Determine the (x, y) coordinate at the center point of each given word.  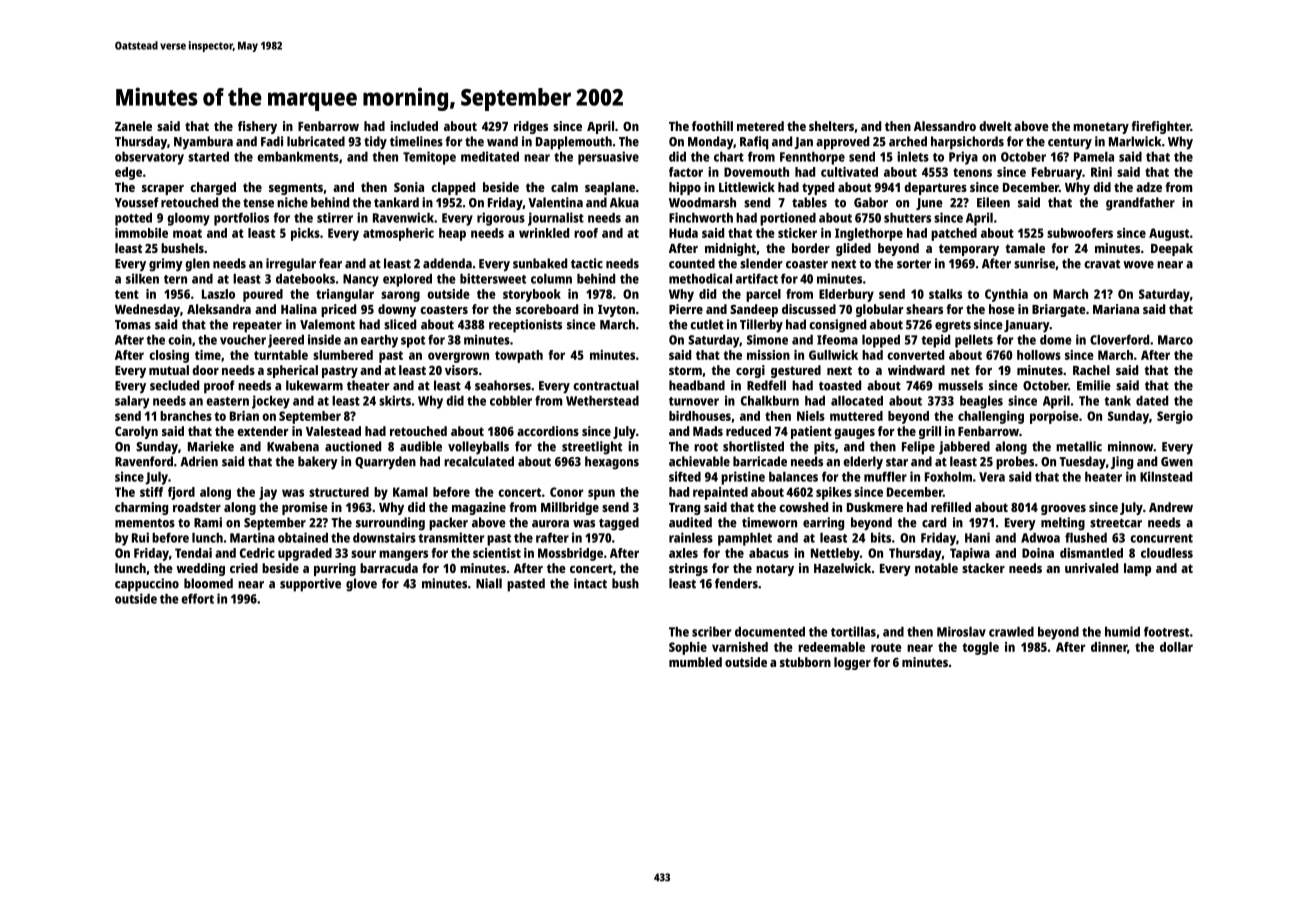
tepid (935, 341)
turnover (694, 401)
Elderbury (846, 295)
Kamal (410, 492)
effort (197, 598)
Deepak (1172, 249)
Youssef (137, 202)
